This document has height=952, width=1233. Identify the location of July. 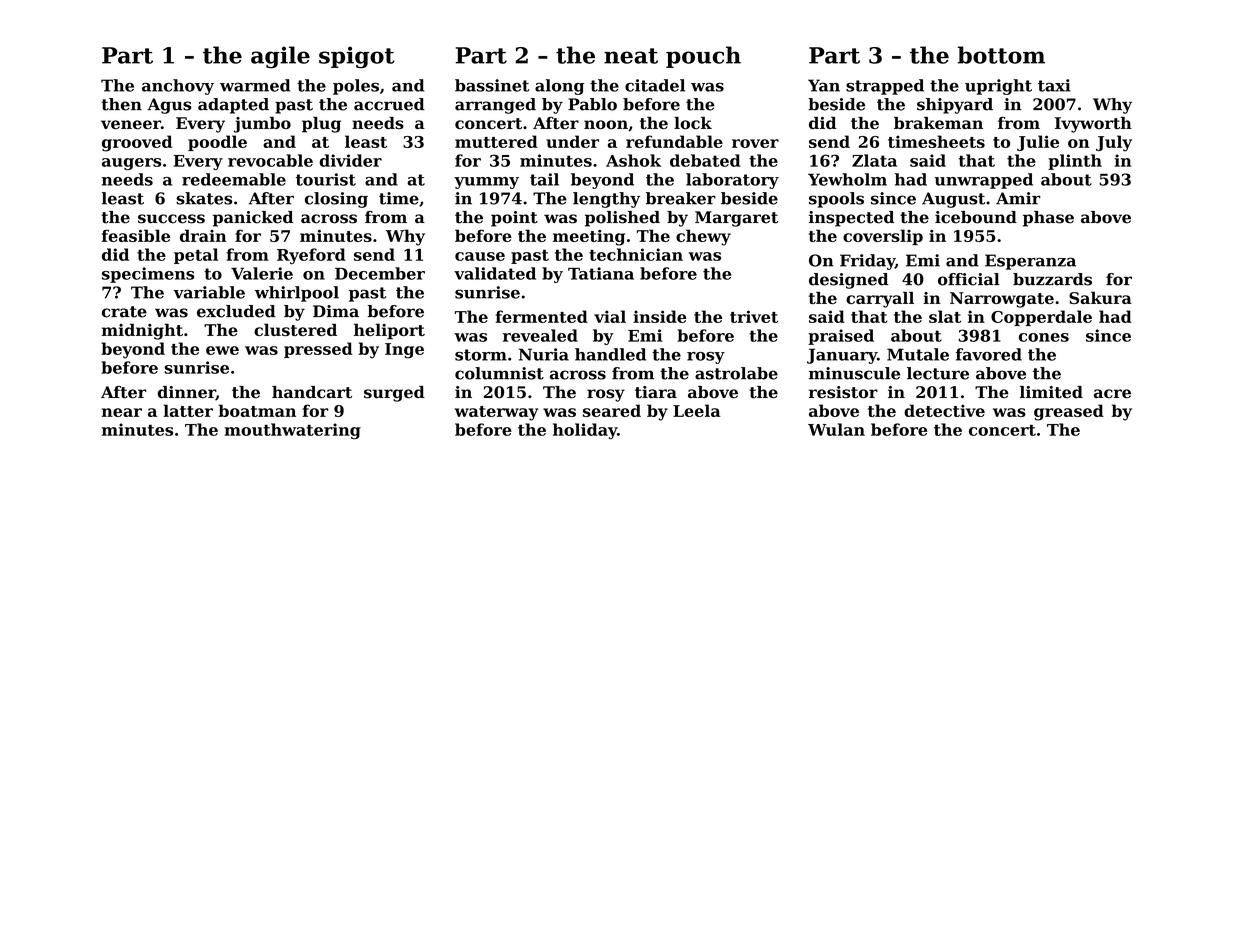
(1114, 143).
